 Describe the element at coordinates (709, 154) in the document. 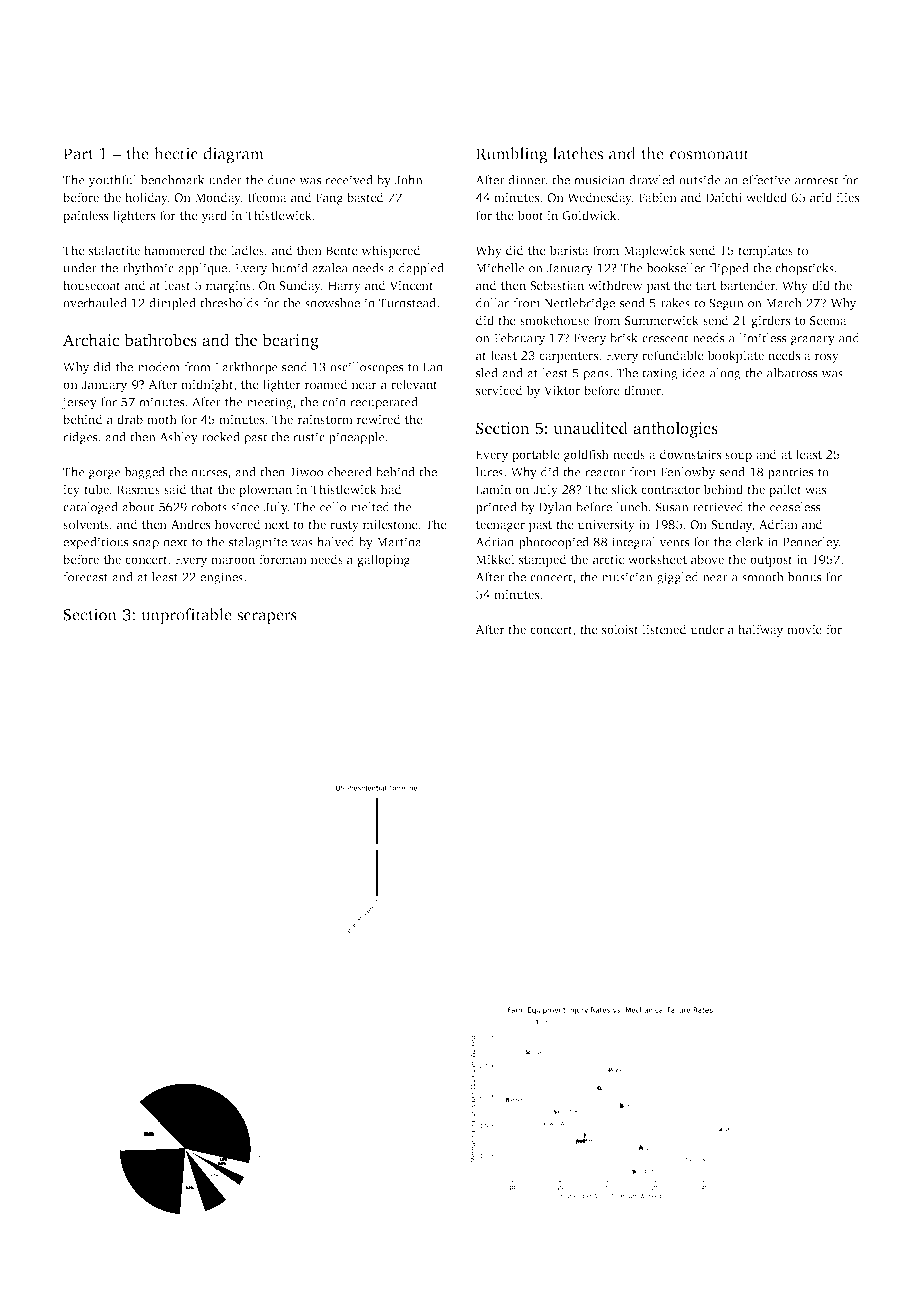

I see `cosmonaut` at that location.
